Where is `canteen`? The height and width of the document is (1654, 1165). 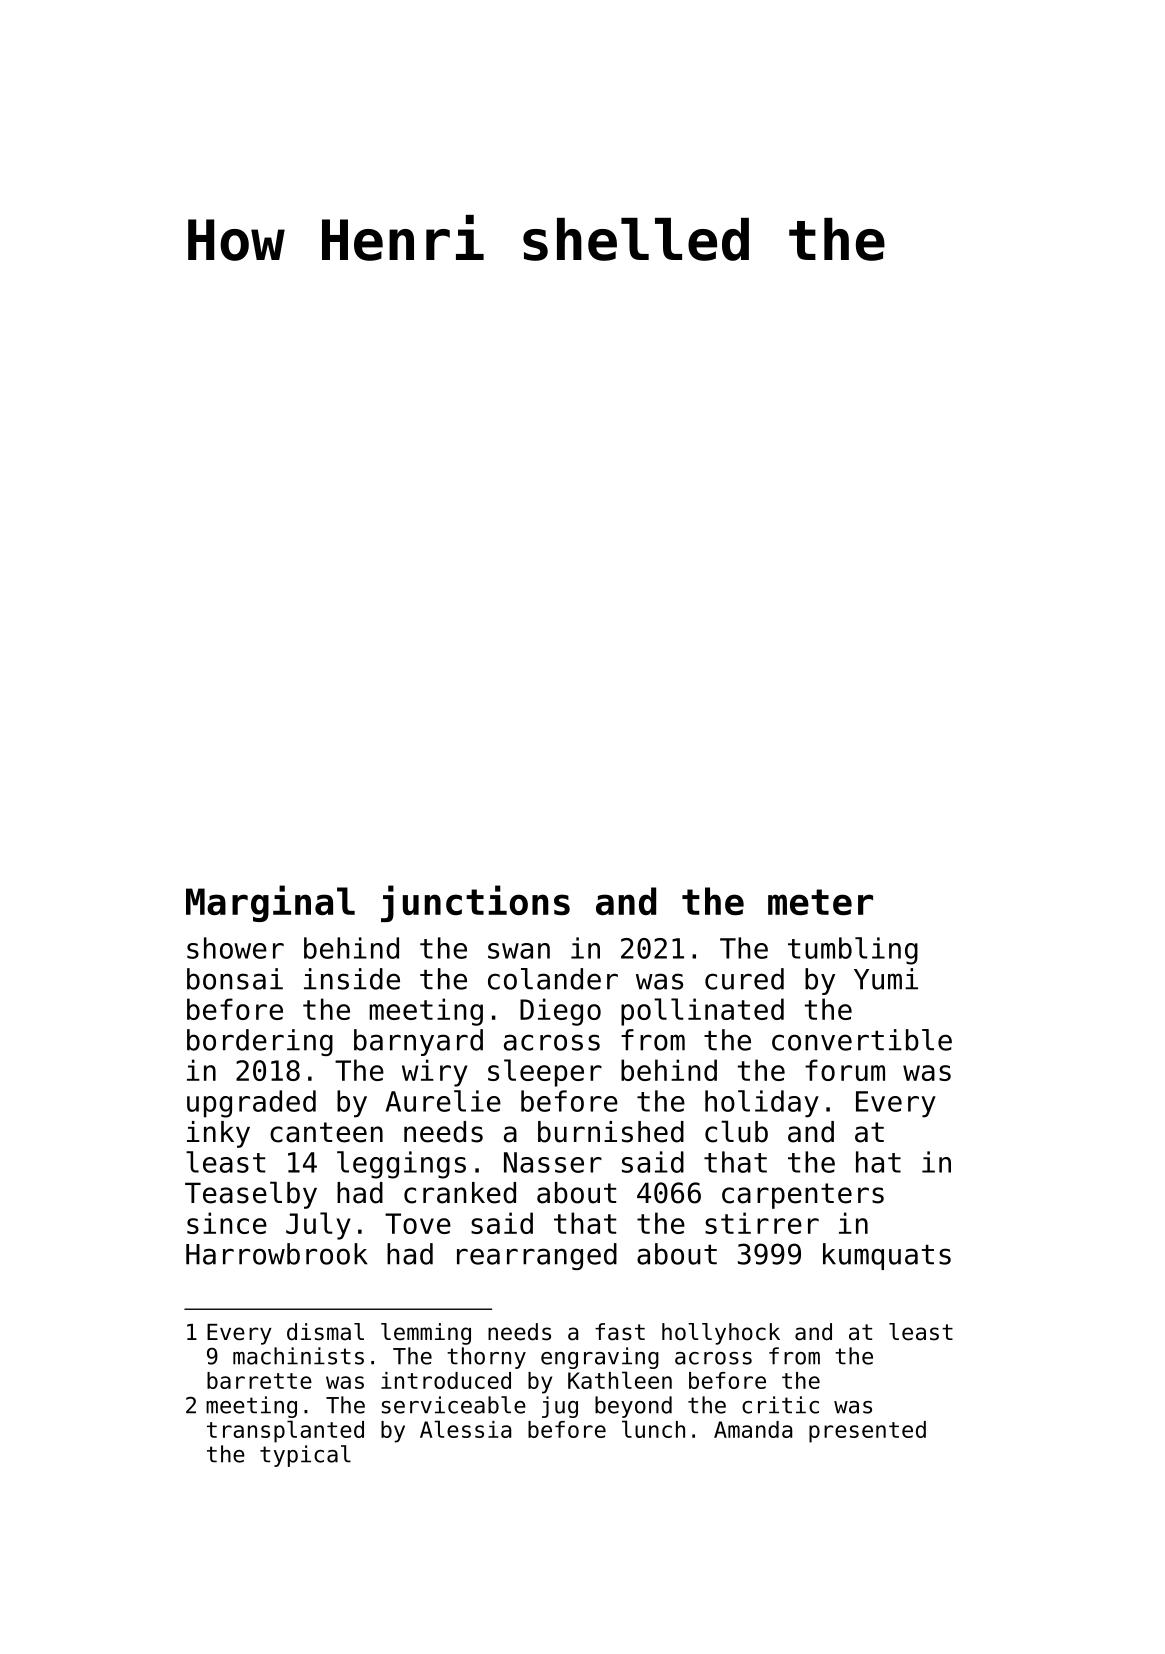
canteen is located at coordinates (326, 1132).
